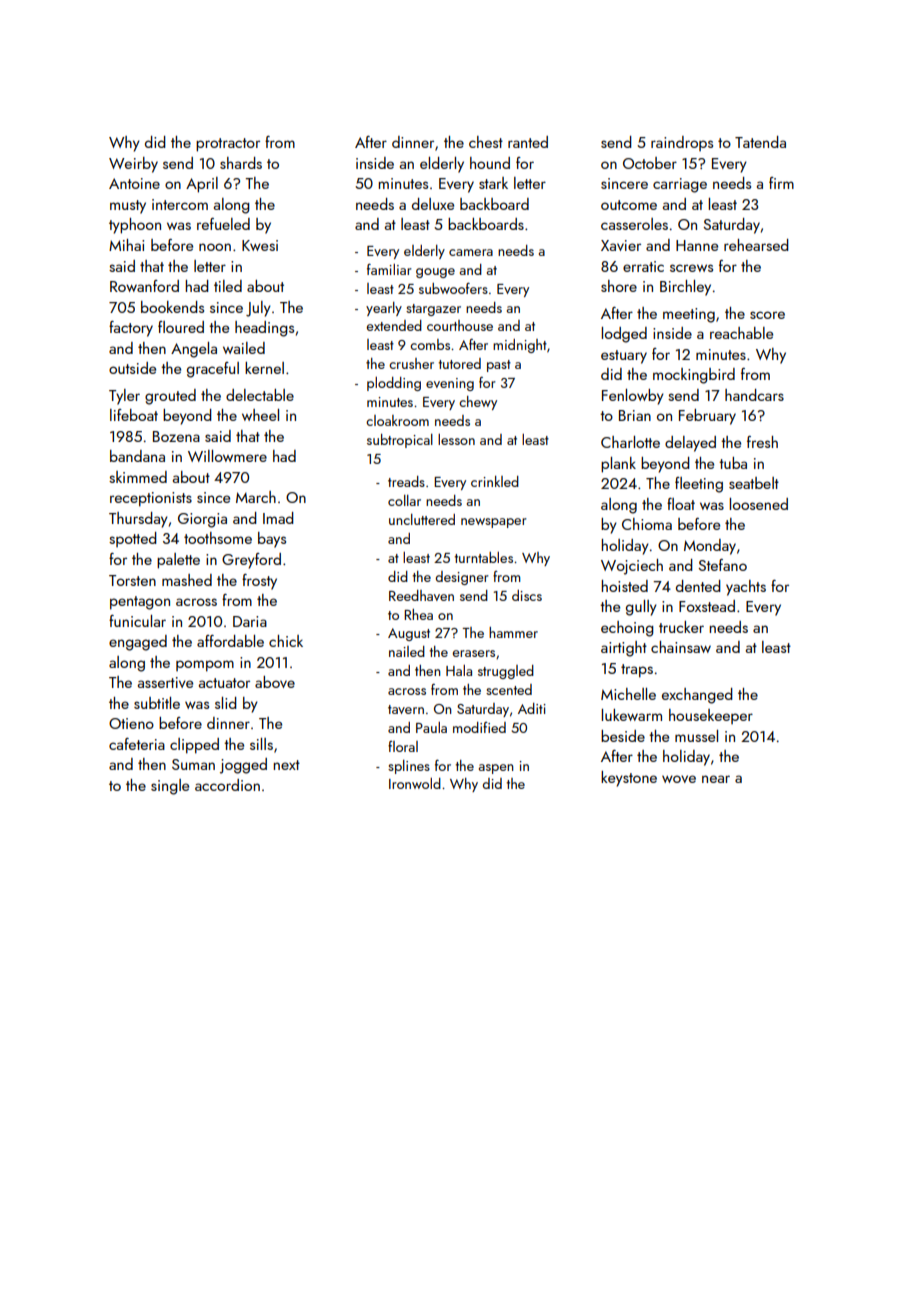 This screenshot has width=908, height=1316. I want to click on camera, so click(471, 252).
